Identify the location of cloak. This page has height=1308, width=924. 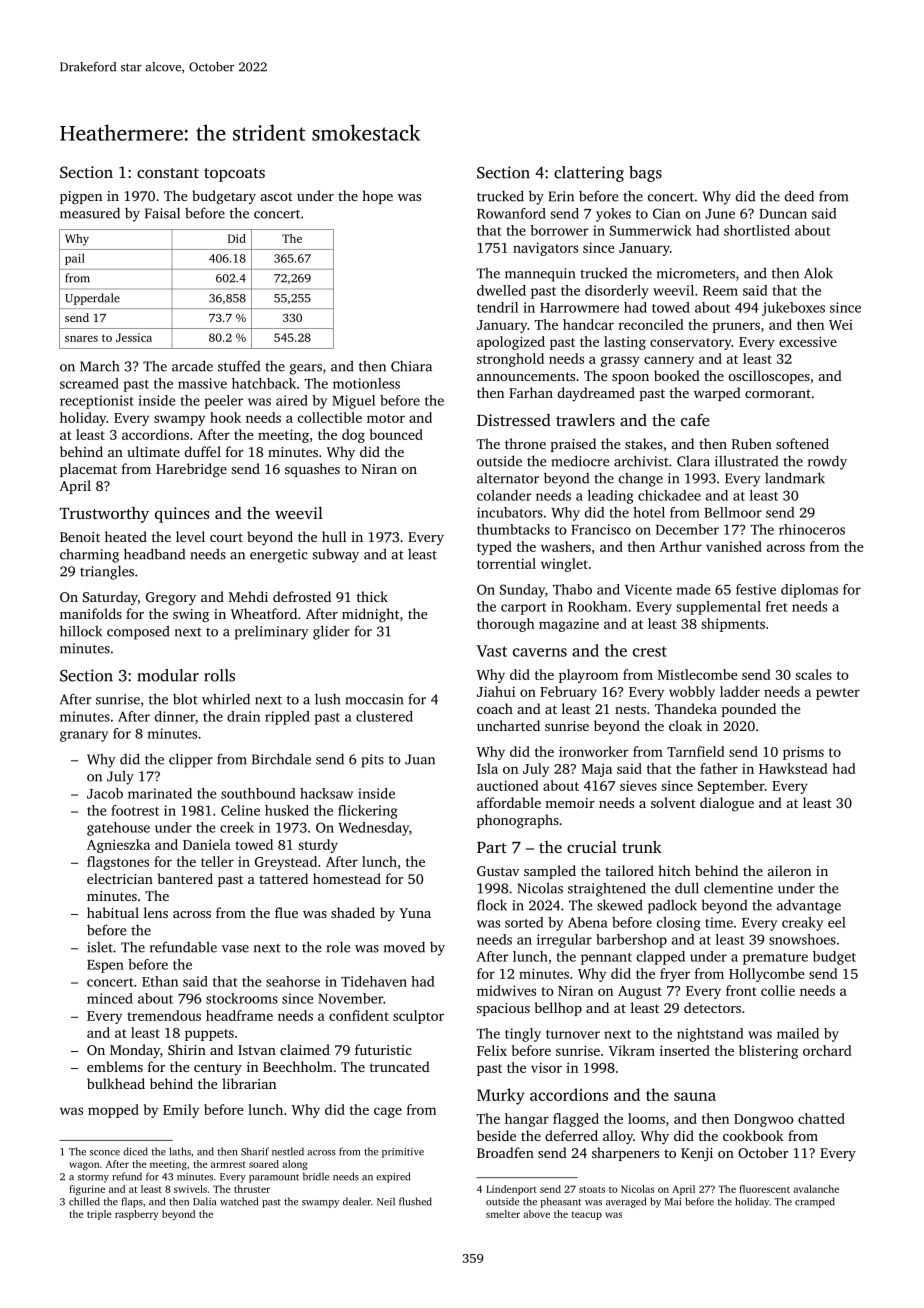
(685, 725).
